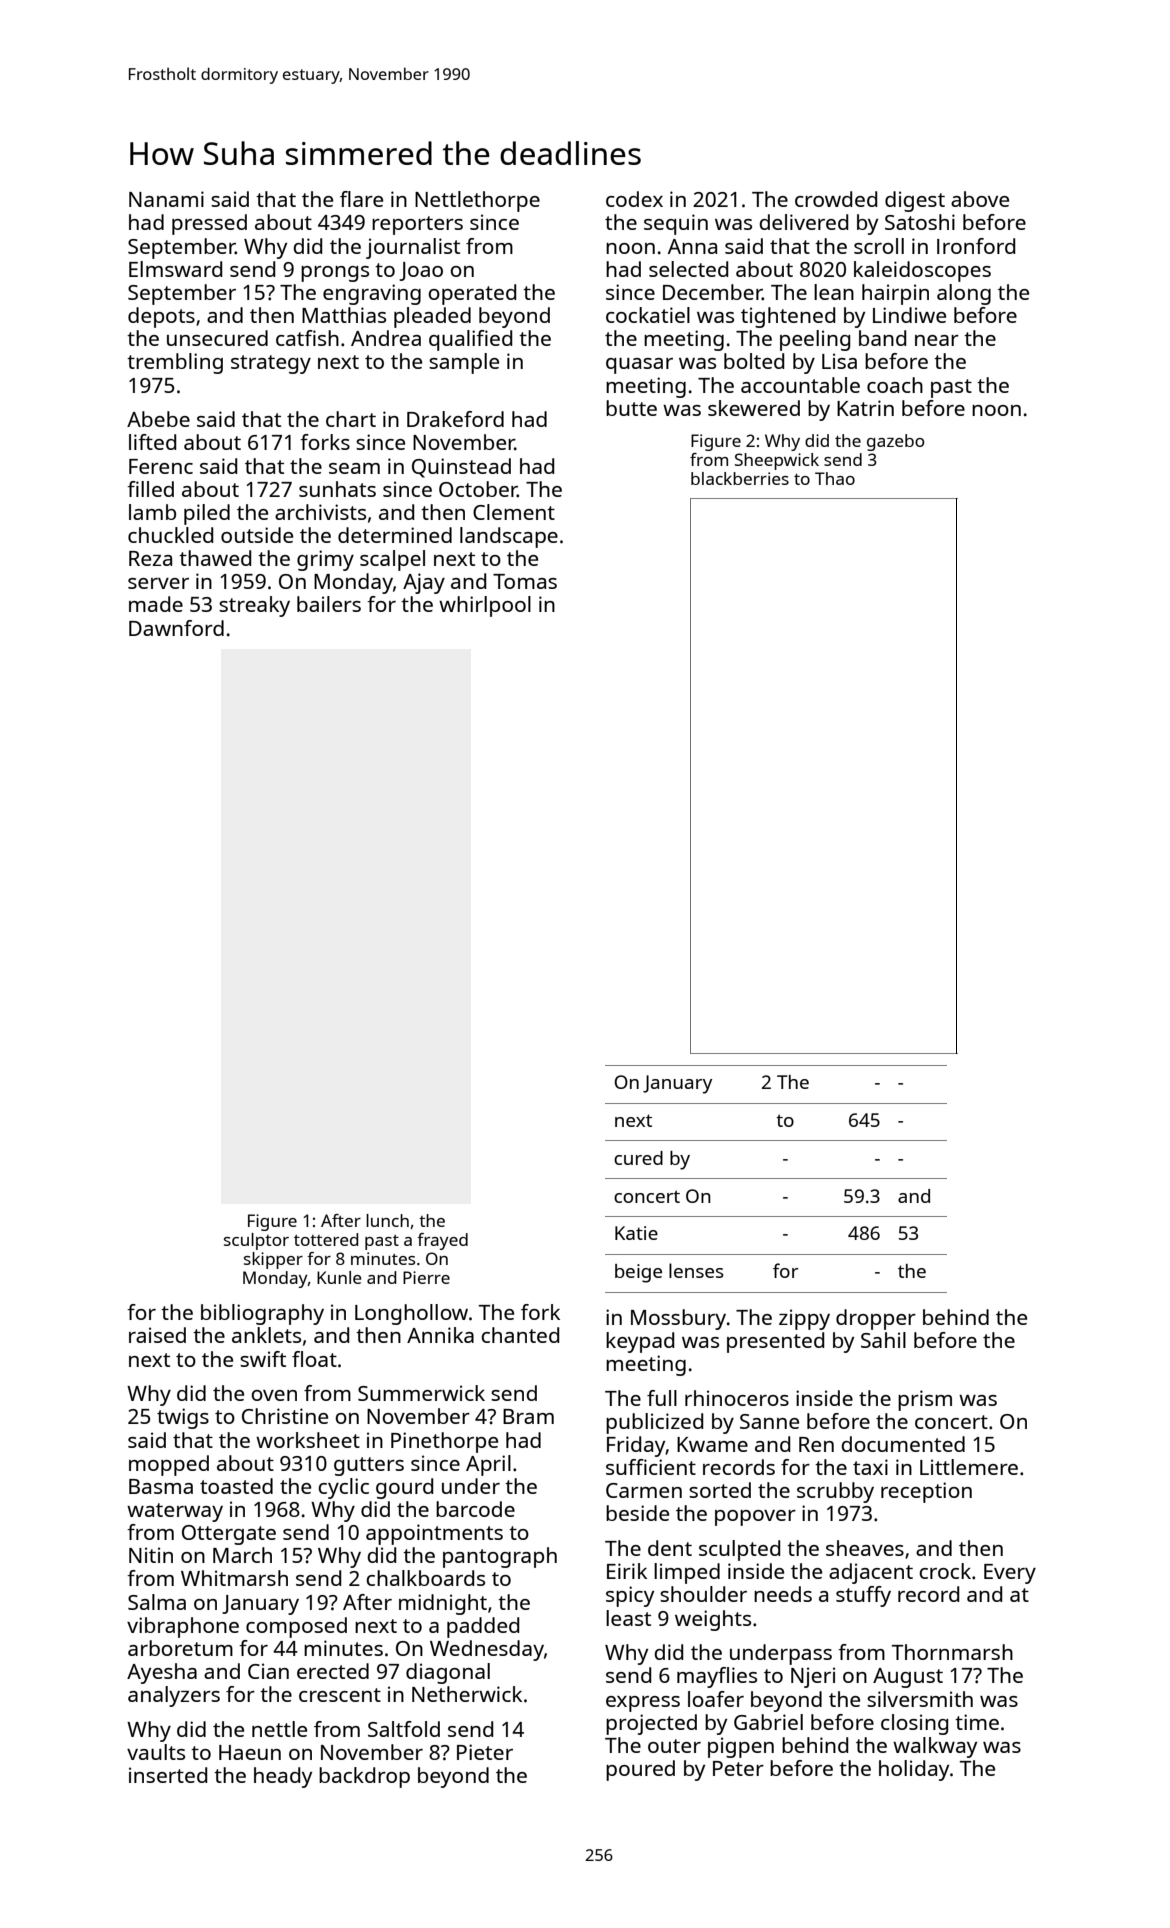 The height and width of the screenshot is (1928, 1170). I want to click on frayed, so click(442, 1241).
